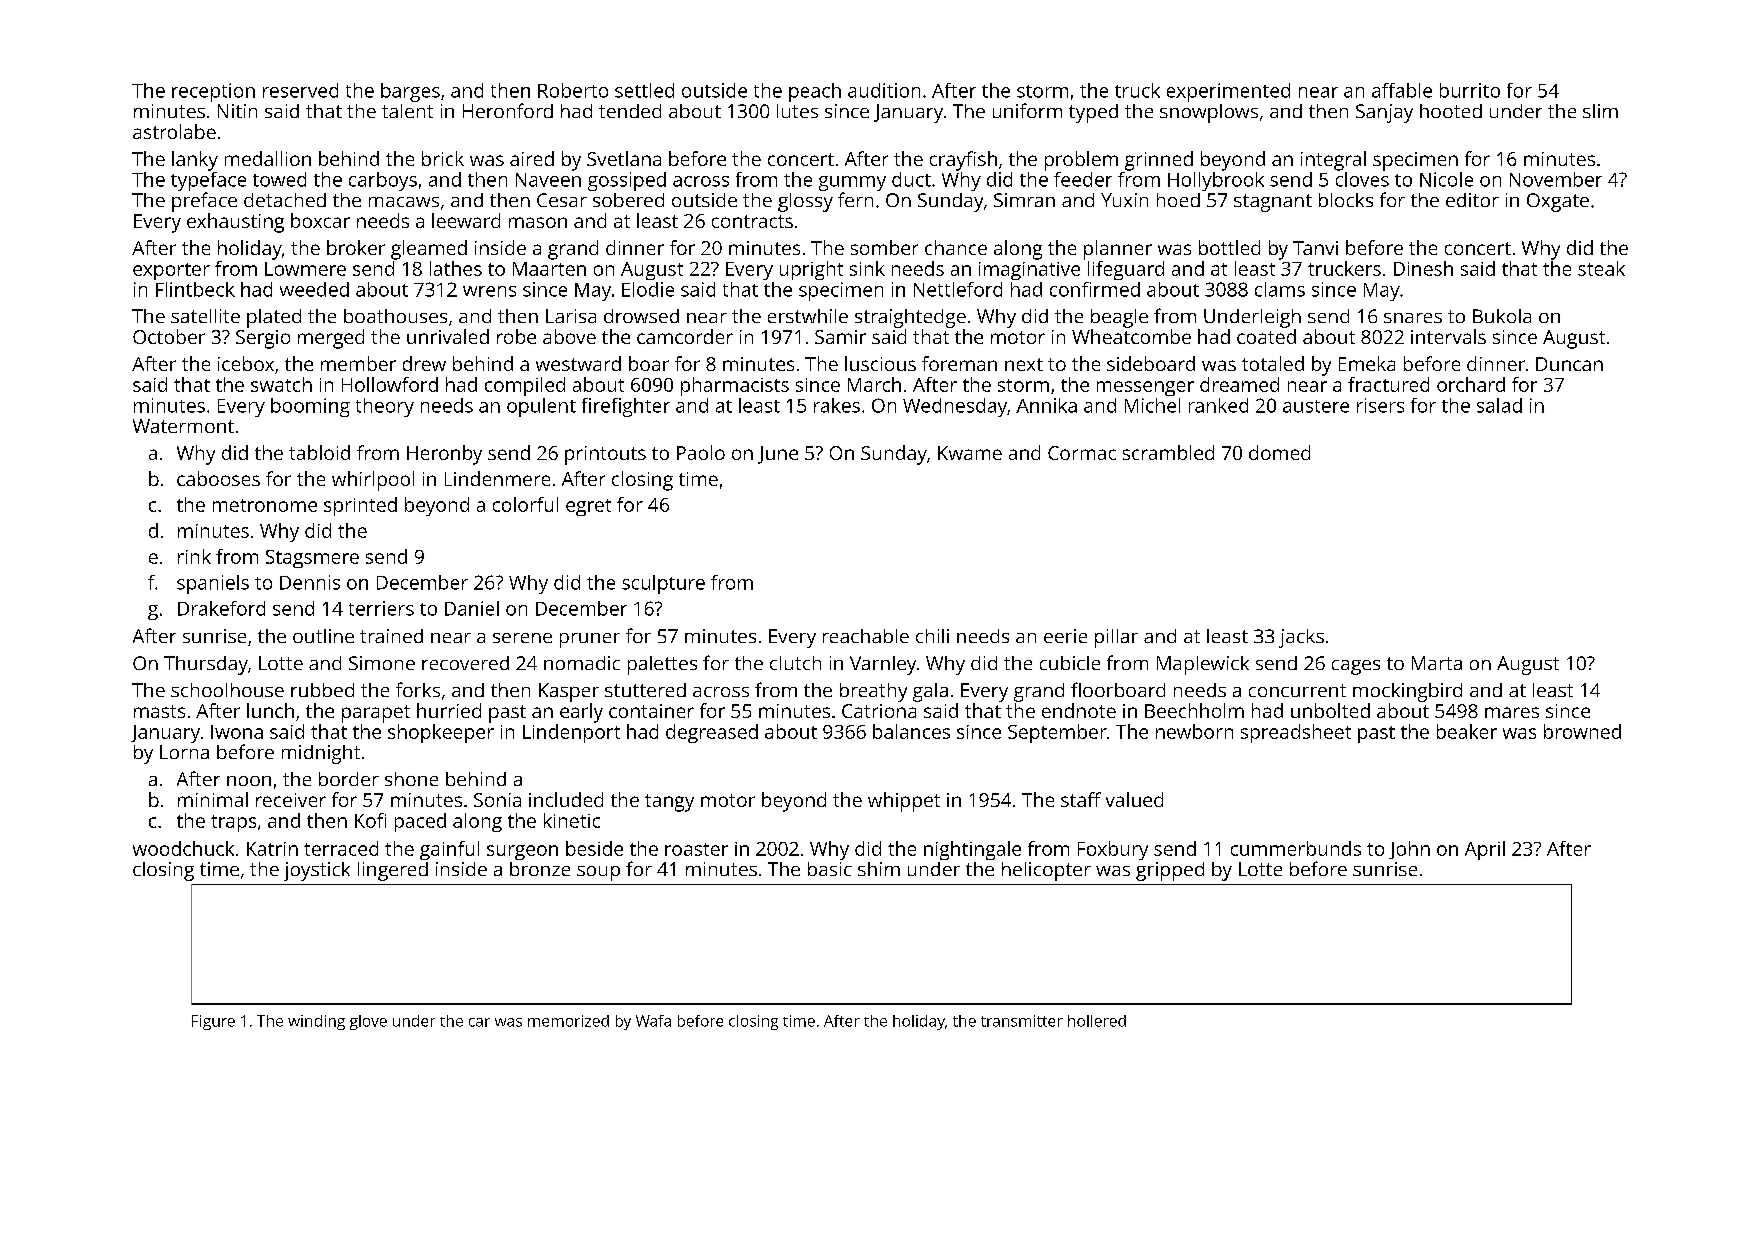 Image resolution: width=1763 pixels, height=1246 pixels. What do you see at coordinates (1388, 384) in the document?
I see `fractured` at bounding box center [1388, 384].
